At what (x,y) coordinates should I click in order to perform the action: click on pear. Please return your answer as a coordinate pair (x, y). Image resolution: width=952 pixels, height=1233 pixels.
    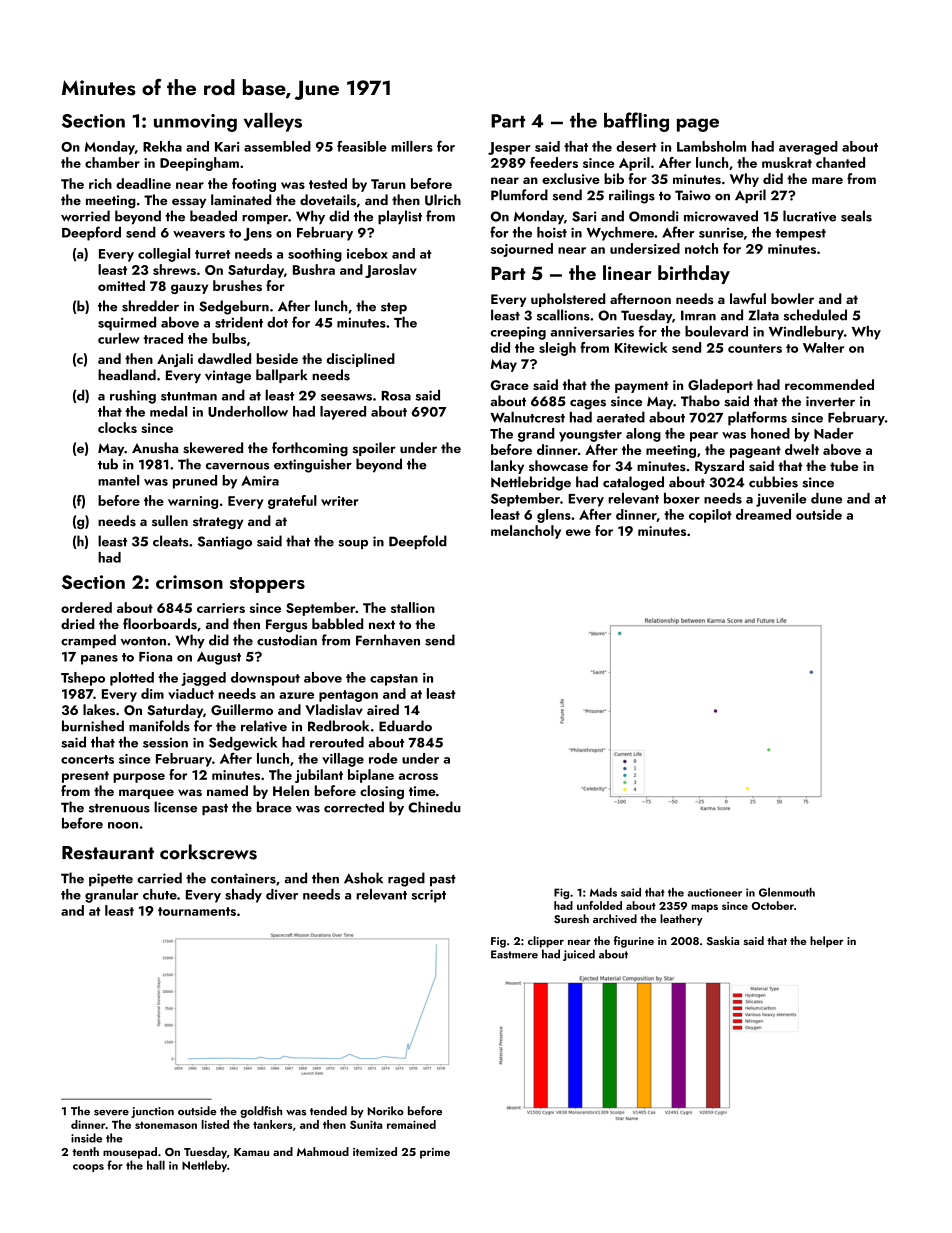
    Looking at the image, I should click on (704, 437).
